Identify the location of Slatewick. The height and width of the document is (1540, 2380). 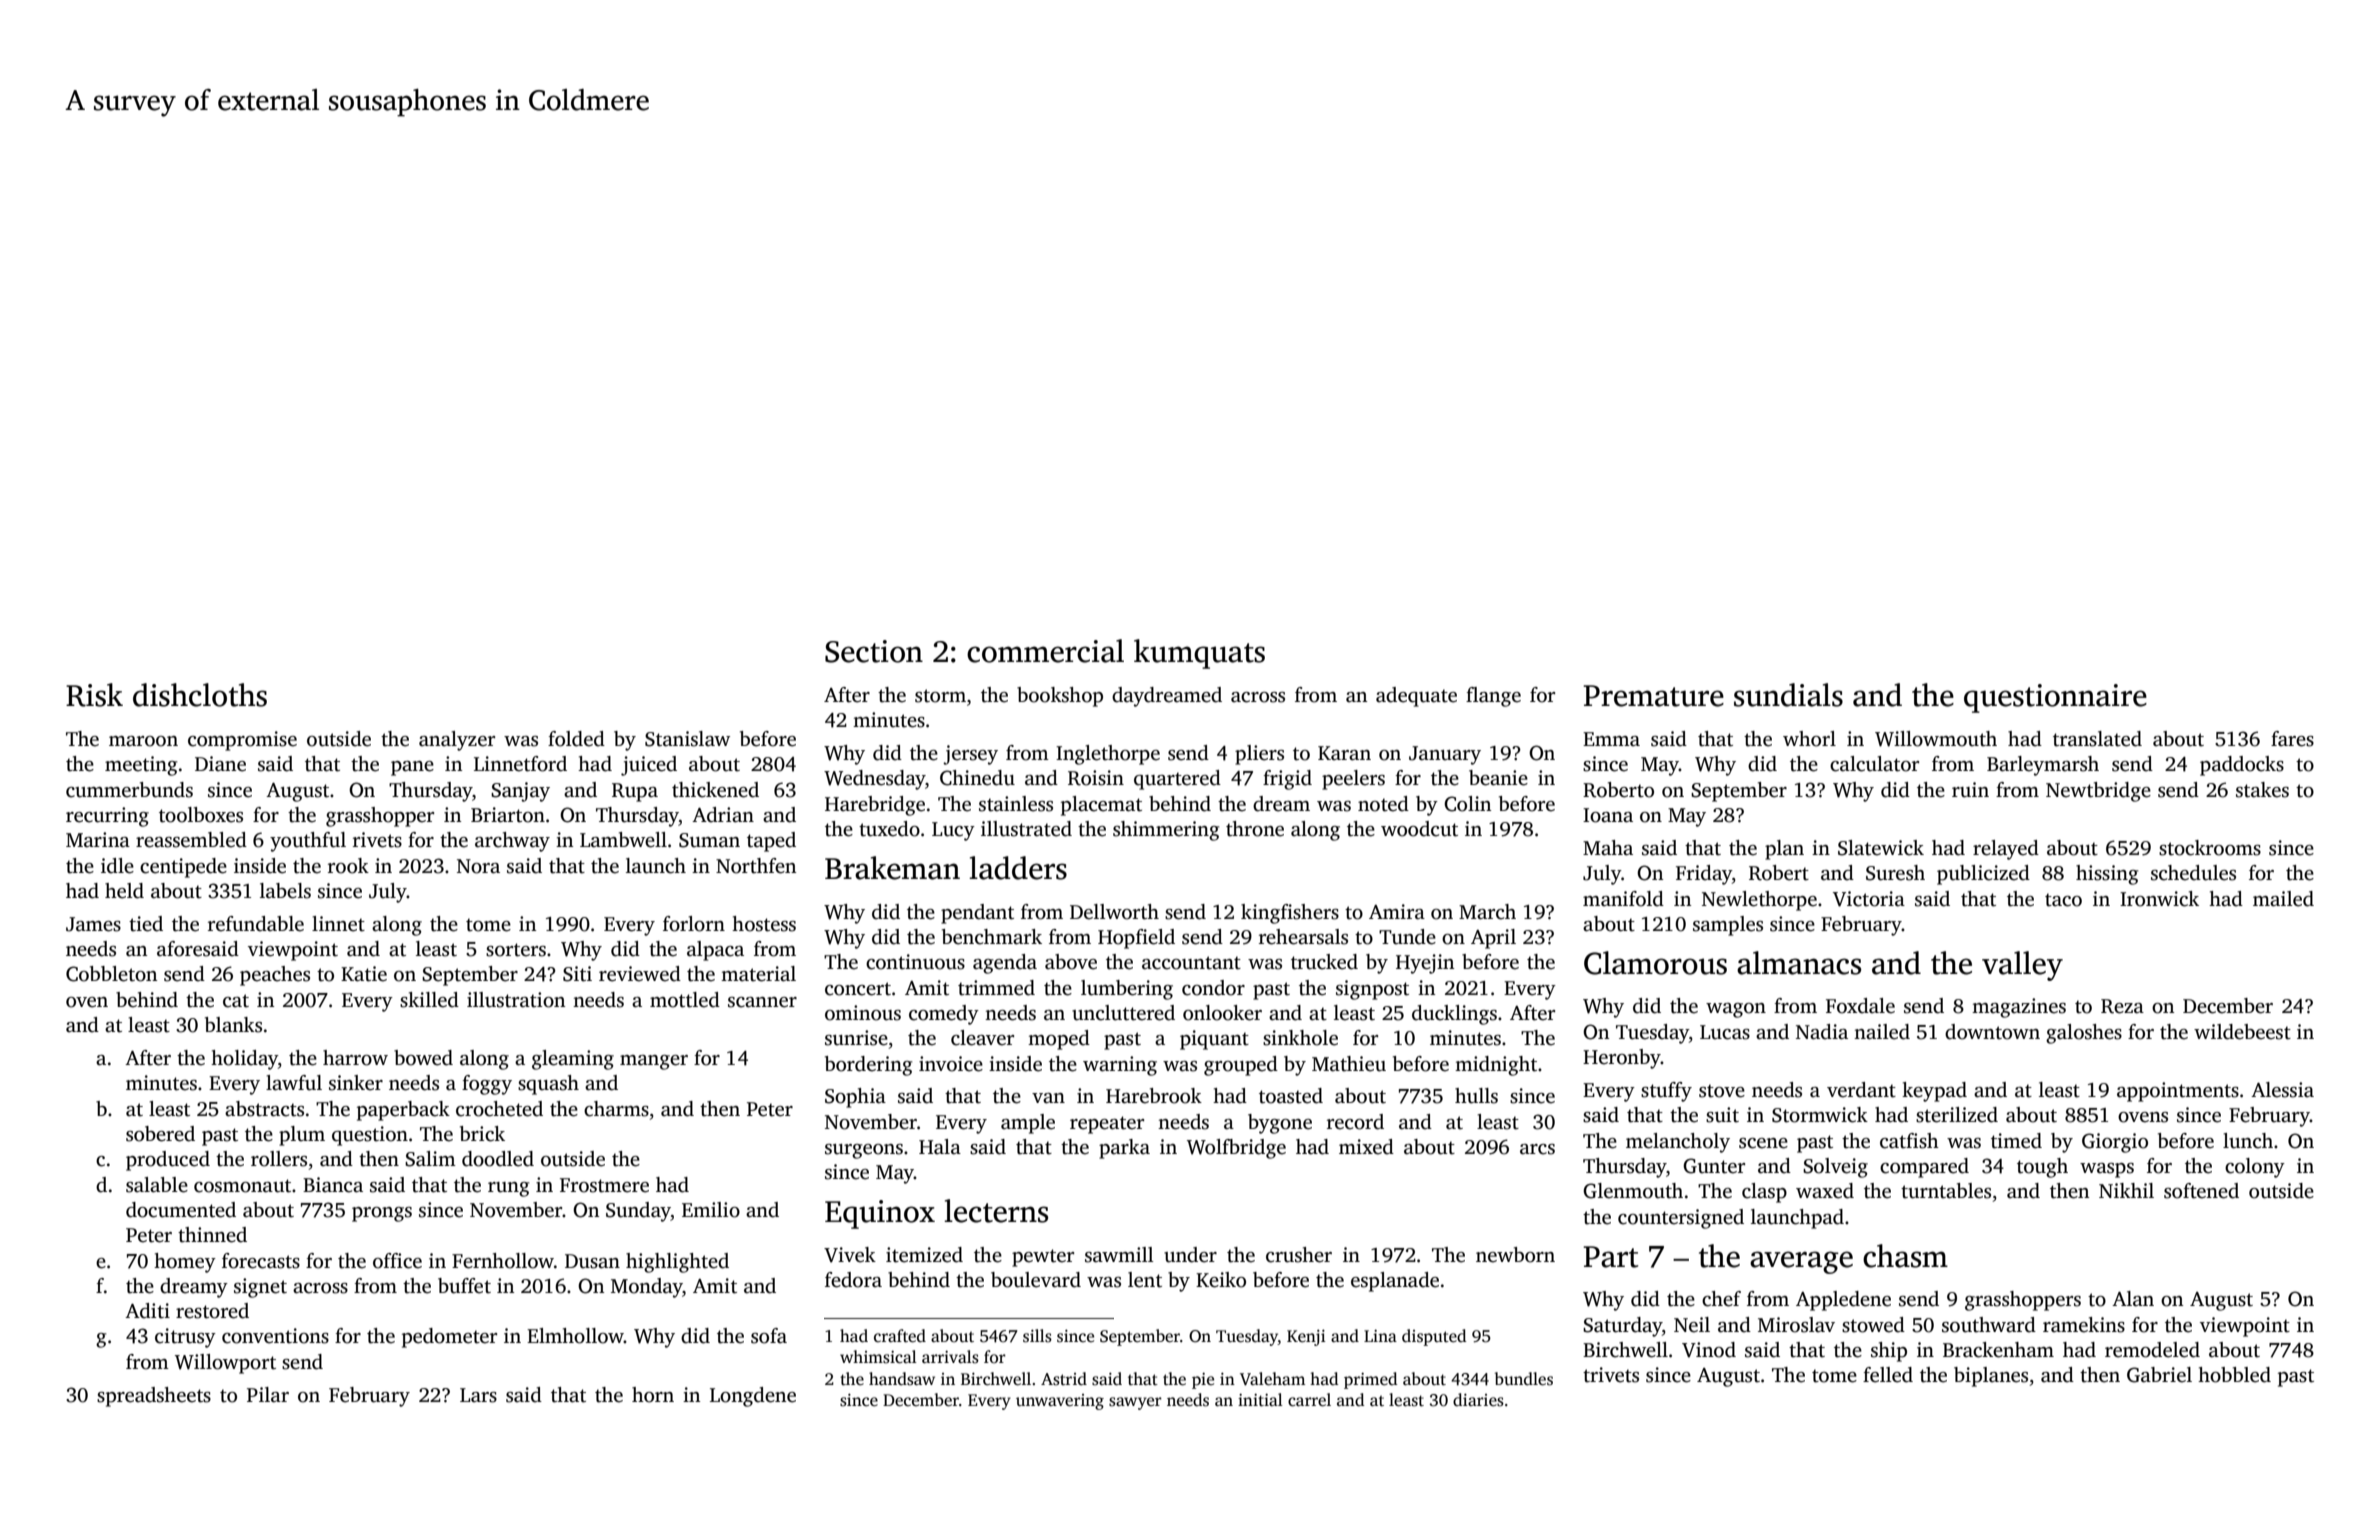
(1881, 848).
